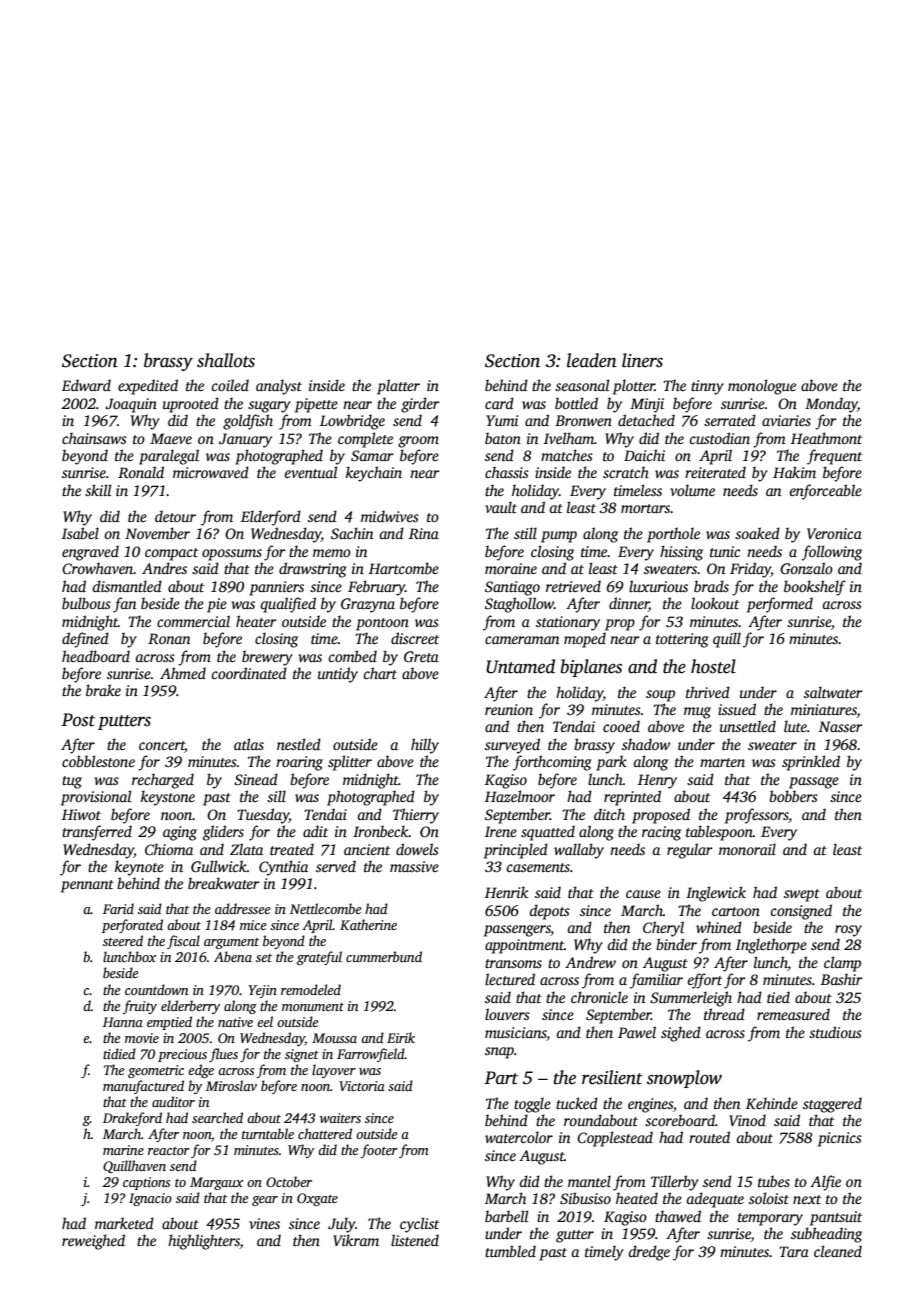 This screenshot has width=924, height=1314. Describe the element at coordinates (265, 1021) in the screenshot. I see `eel` at that location.
